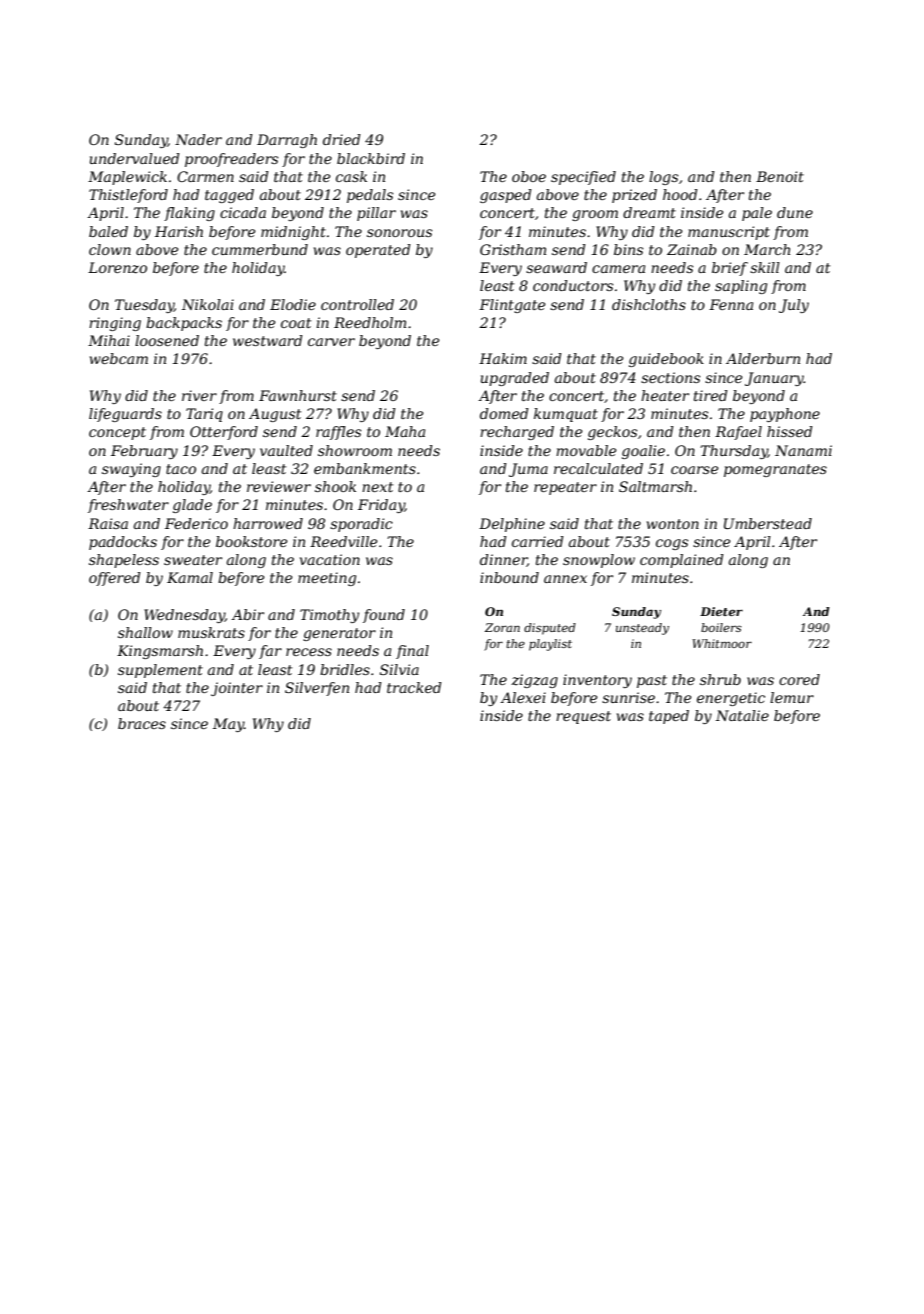  What do you see at coordinates (268, 340) in the document?
I see `westward` at bounding box center [268, 340].
